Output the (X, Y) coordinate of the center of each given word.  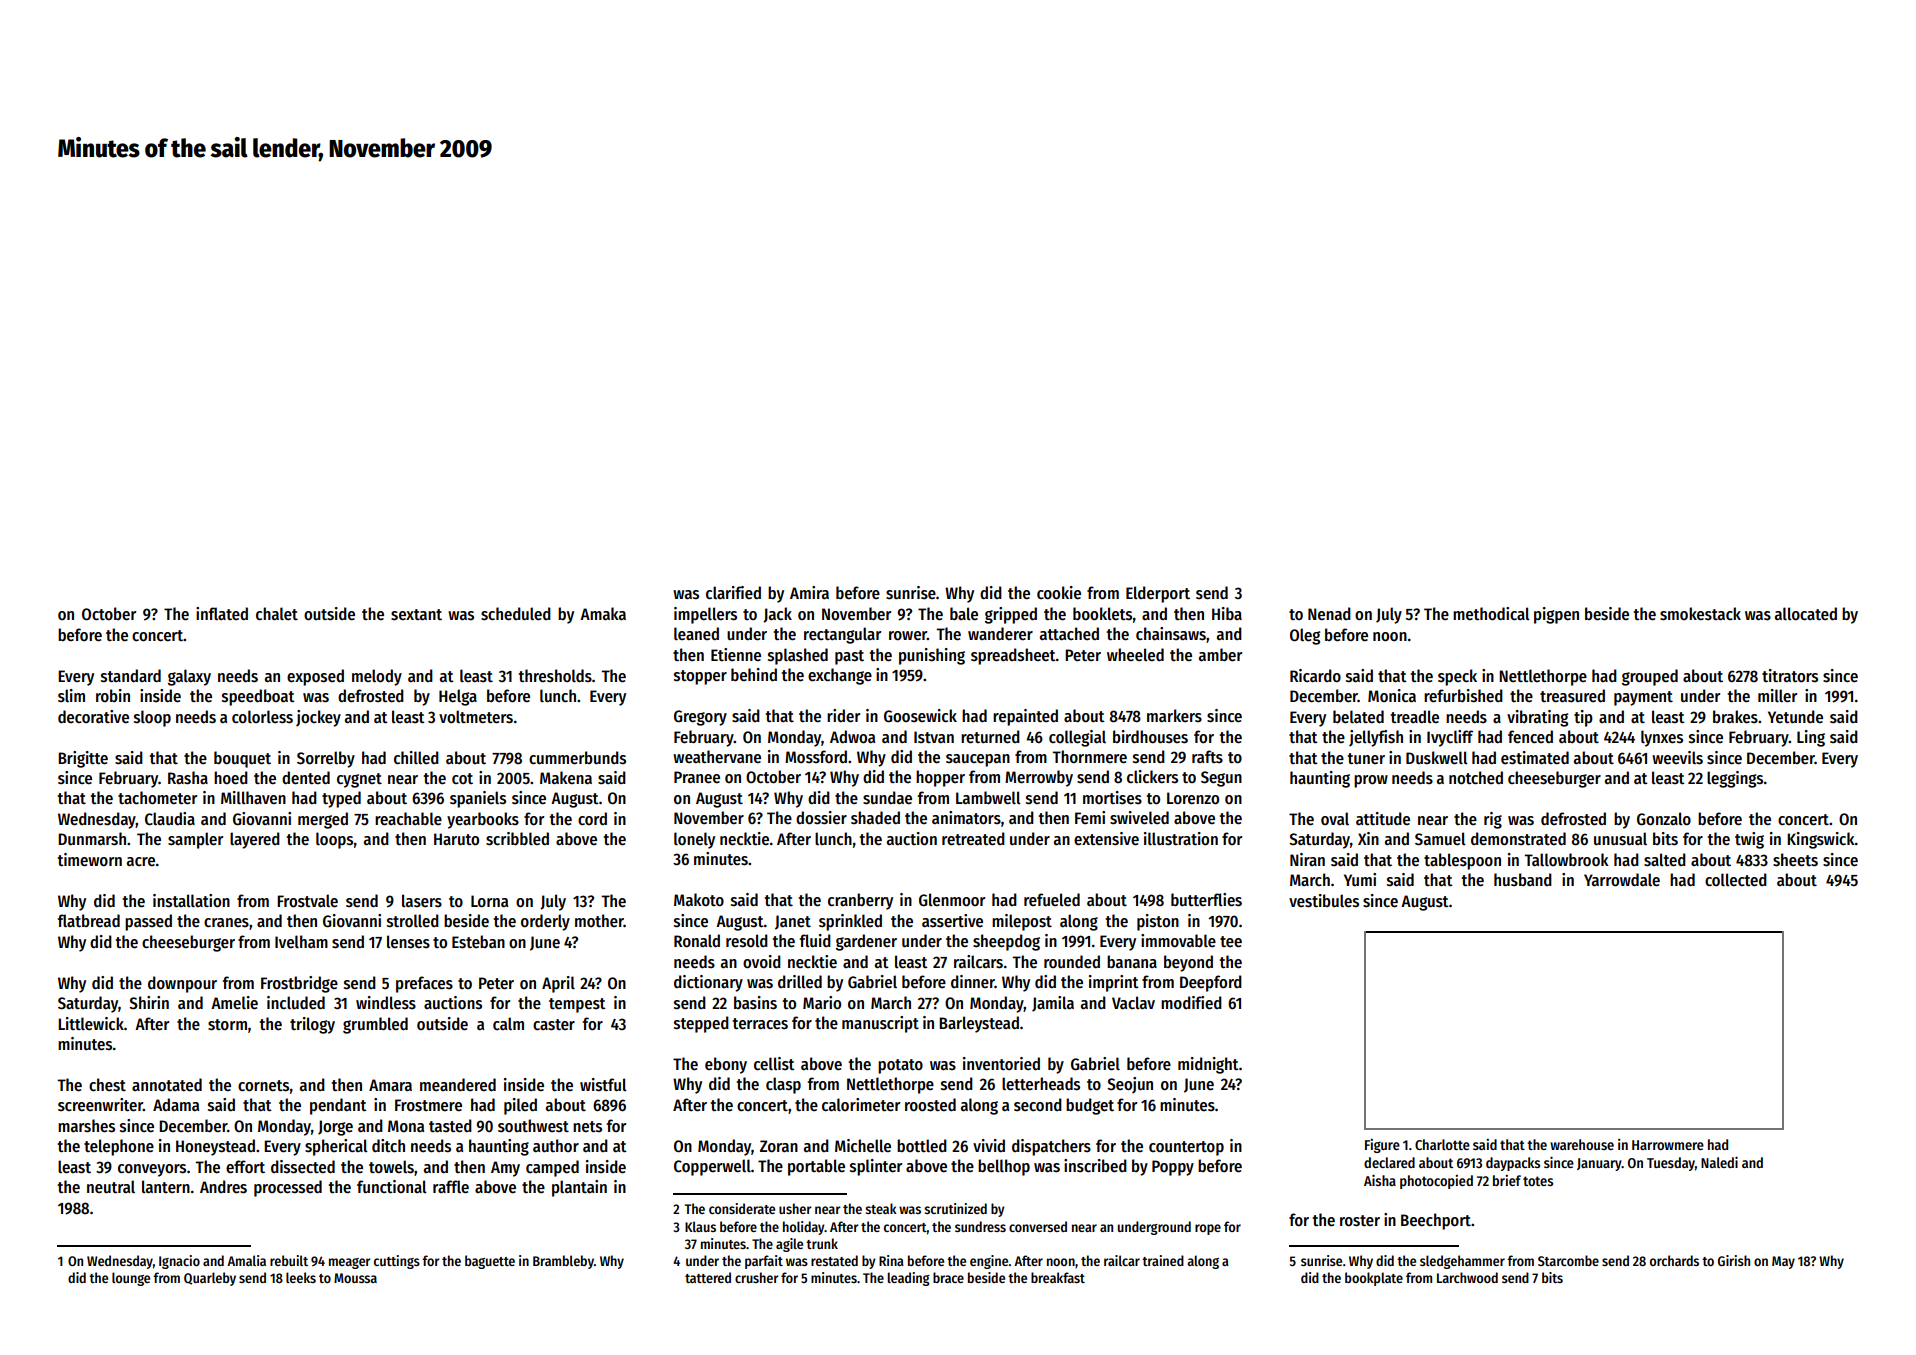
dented (306, 778)
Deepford (1211, 983)
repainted (1025, 717)
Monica (1392, 696)
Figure (1382, 1146)
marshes (86, 1126)
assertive (952, 921)
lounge (131, 1279)
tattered (708, 1277)
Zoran (779, 1146)
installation (191, 901)
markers (1174, 716)
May (1783, 1262)
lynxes (1662, 738)
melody (377, 677)
